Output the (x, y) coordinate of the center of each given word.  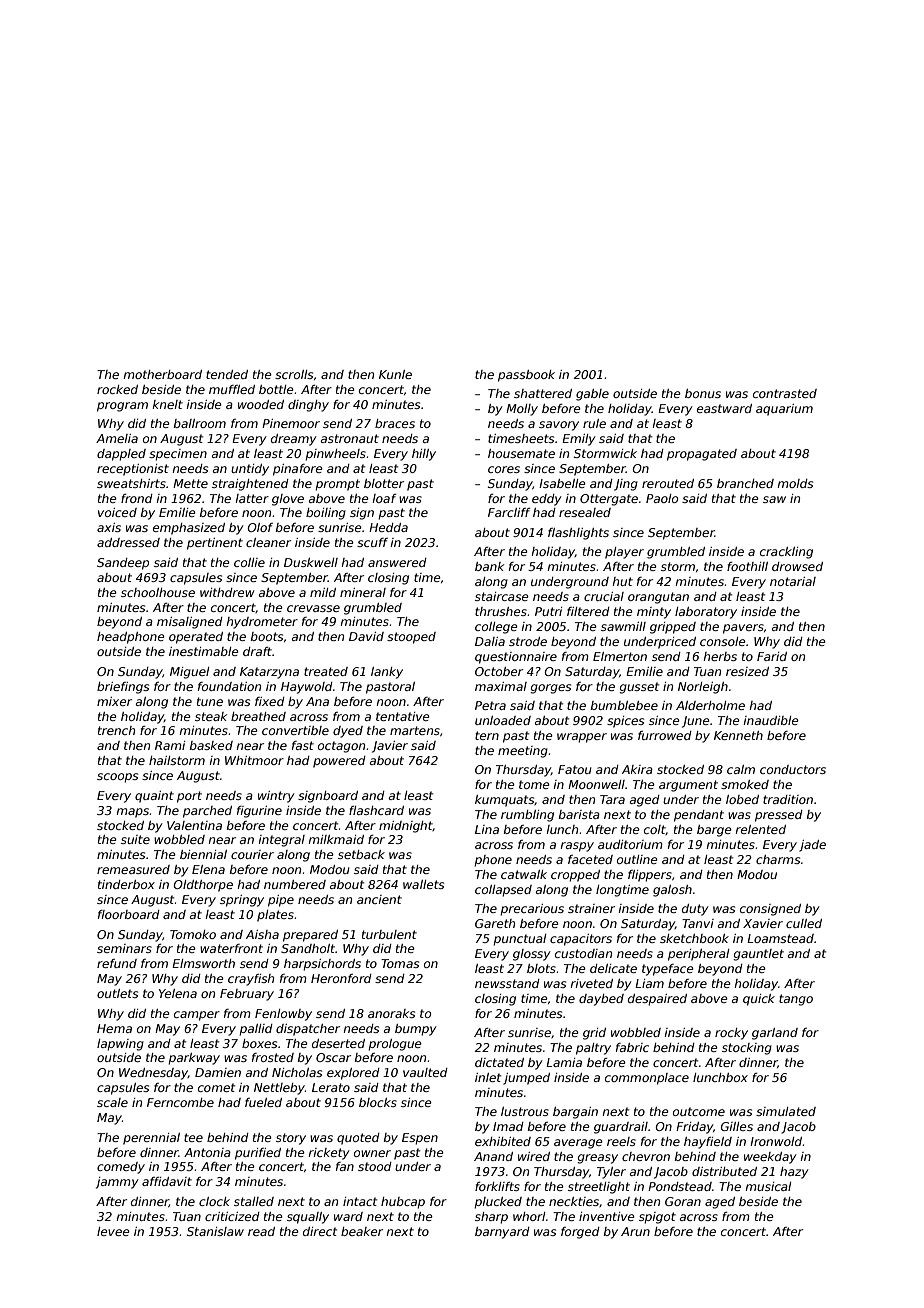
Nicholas (297, 1072)
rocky (731, 1034)
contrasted (785, 393)
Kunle (395, 374)
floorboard (129, 914)
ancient (379, 899)
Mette (190, 483)
